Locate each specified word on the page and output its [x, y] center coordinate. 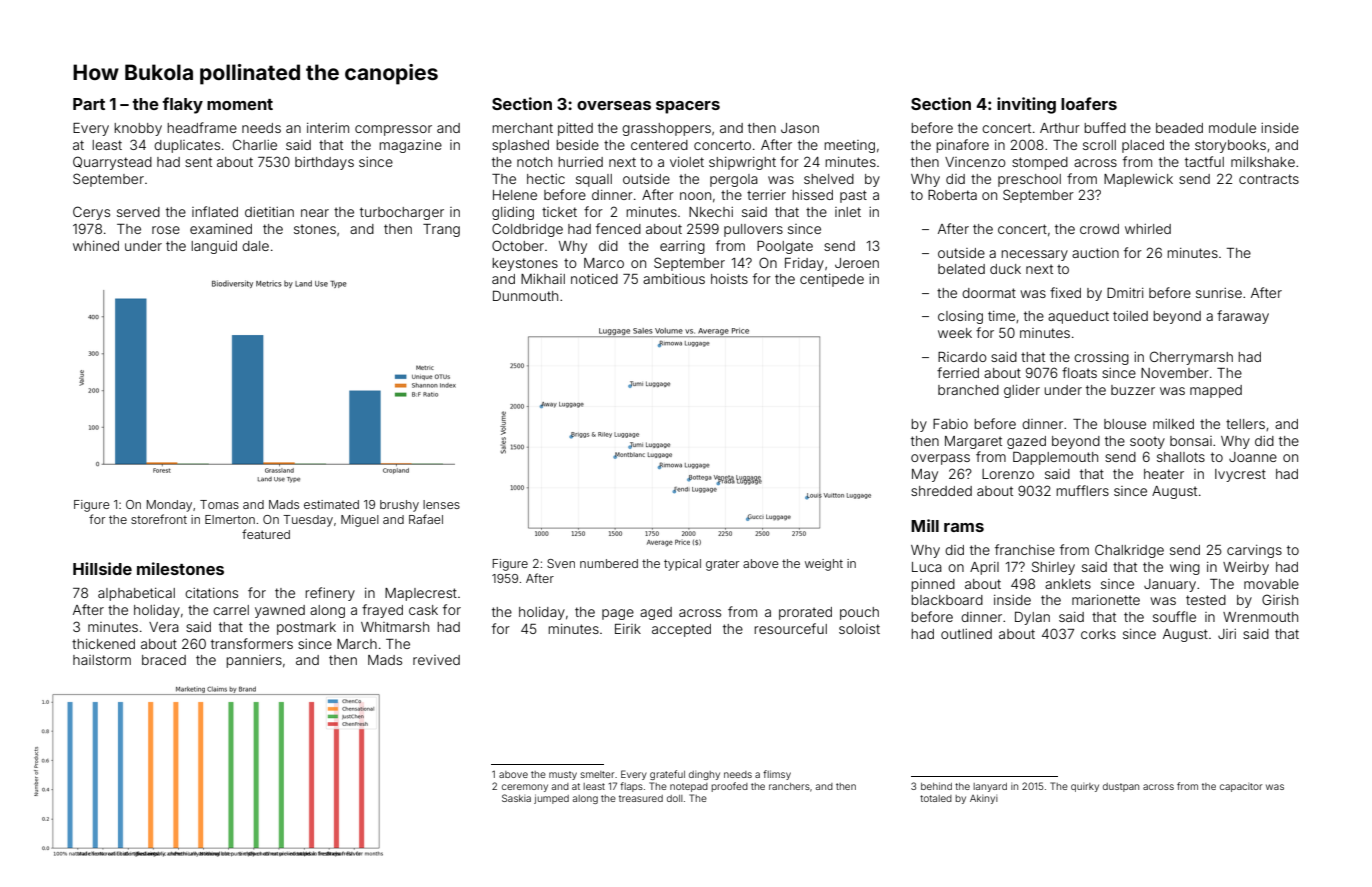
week [955, 333]
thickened [103, 644]
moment [240, 104]
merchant [522, 128]
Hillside [102, 568]
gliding [513, 213]
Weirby [1246, 568]
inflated [215, 211]
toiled [1130, 316]
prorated [805, 613]
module [1232, 128]
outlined [966, 634]
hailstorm [102, 660]
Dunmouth [525, 295]
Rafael [426, 519]
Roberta [952, 195]
